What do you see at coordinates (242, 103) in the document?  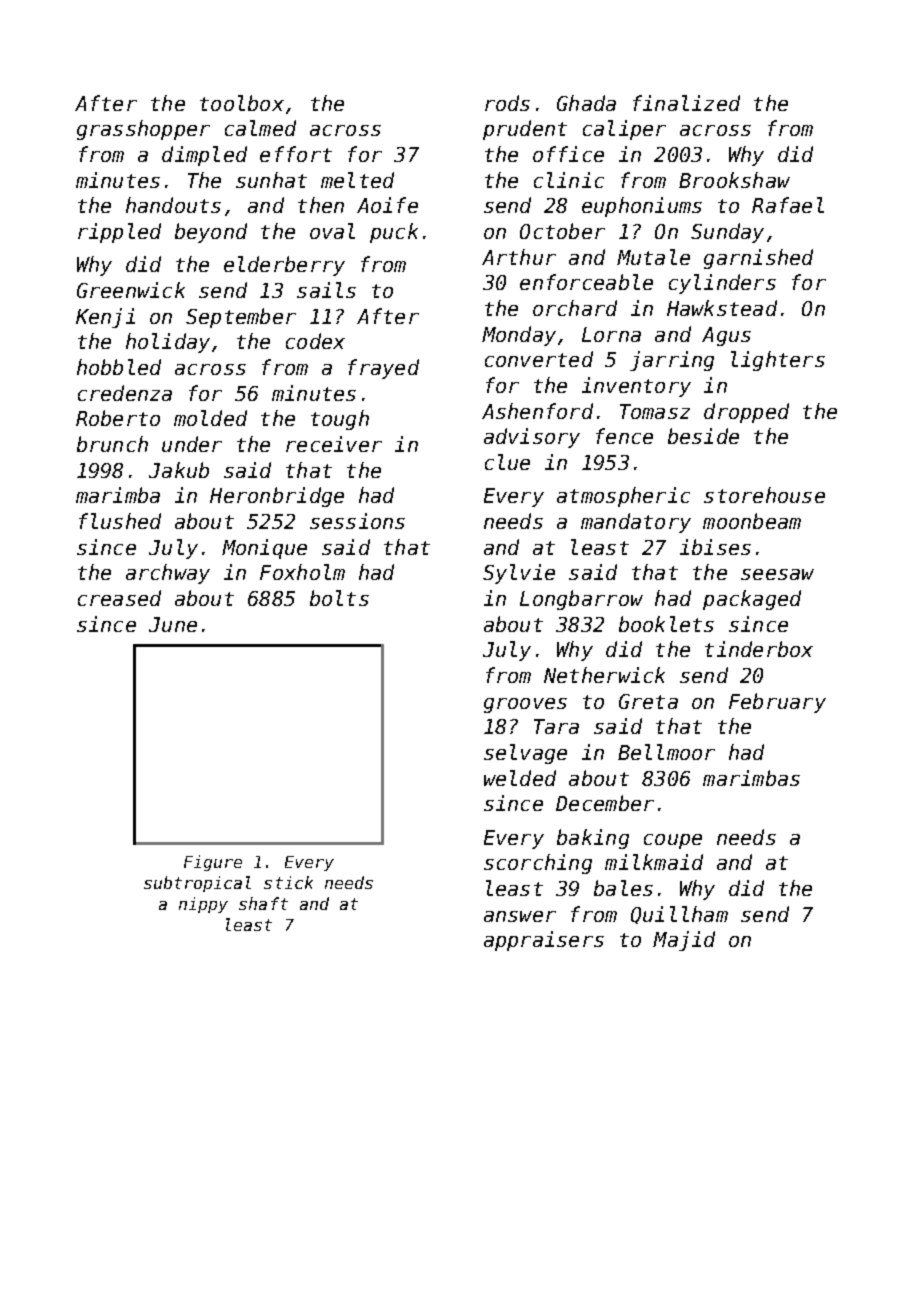 I see `toolbox` at bounding box center [242, 103].
